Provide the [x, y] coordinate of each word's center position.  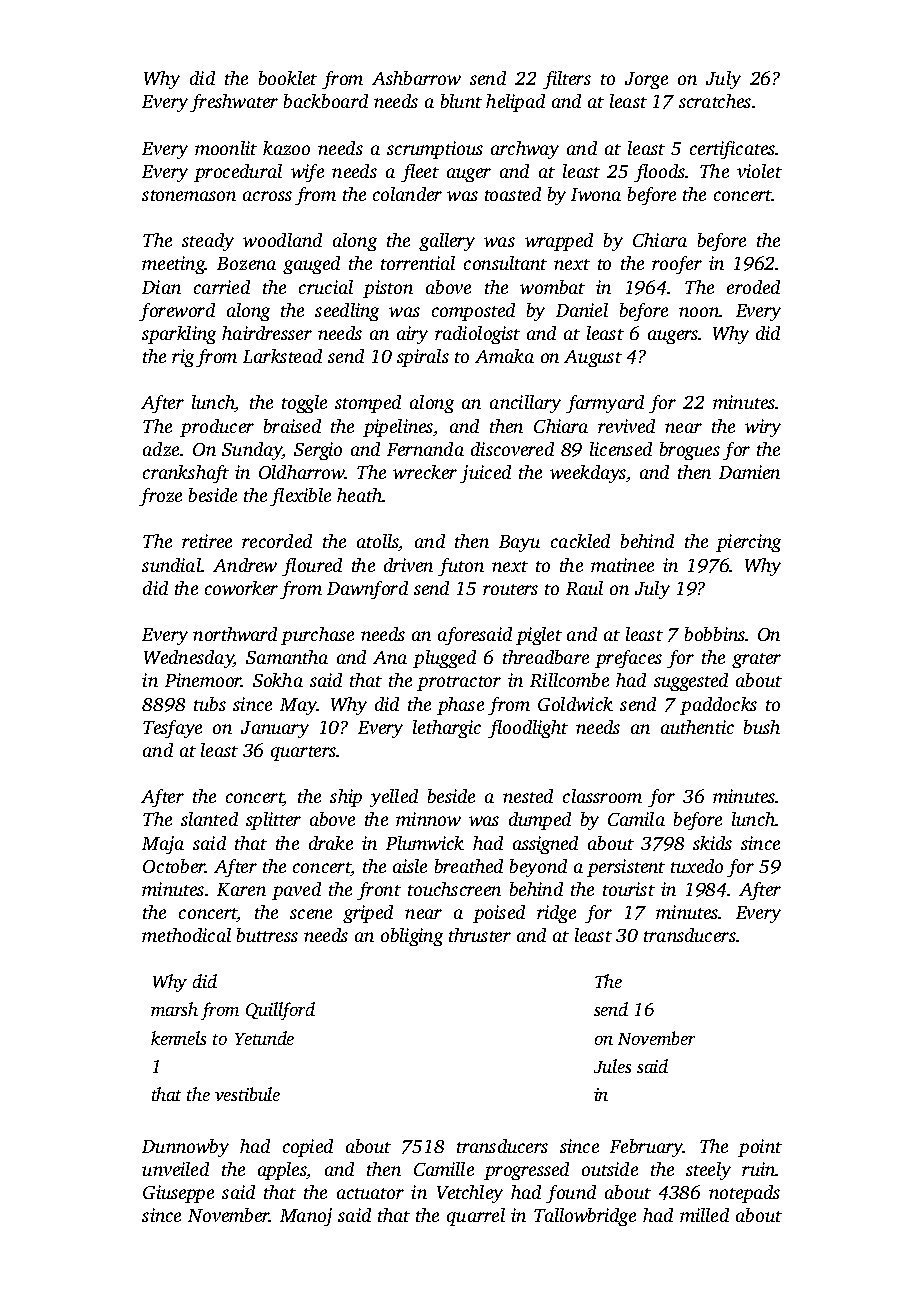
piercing [748, 543]
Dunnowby [185, 1148]
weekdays [588, 474]
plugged [444, 659]
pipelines [398, 428]
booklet [288, 78]
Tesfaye [172, 729]
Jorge [646, 80]
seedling [347, 312]
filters [567, 80]
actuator [370, 1193]
